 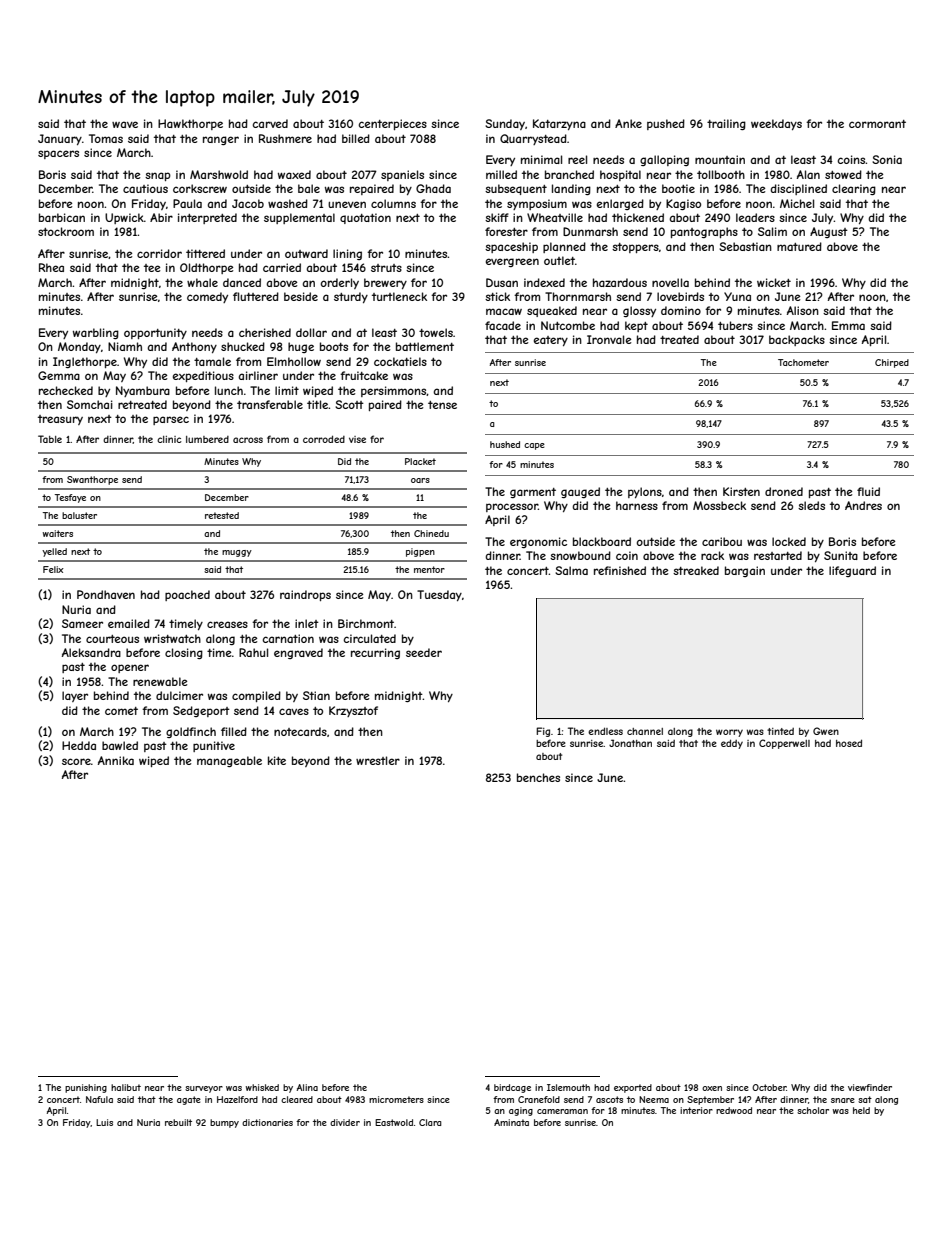 I want to click on comet, so click(x=121, y=711).
